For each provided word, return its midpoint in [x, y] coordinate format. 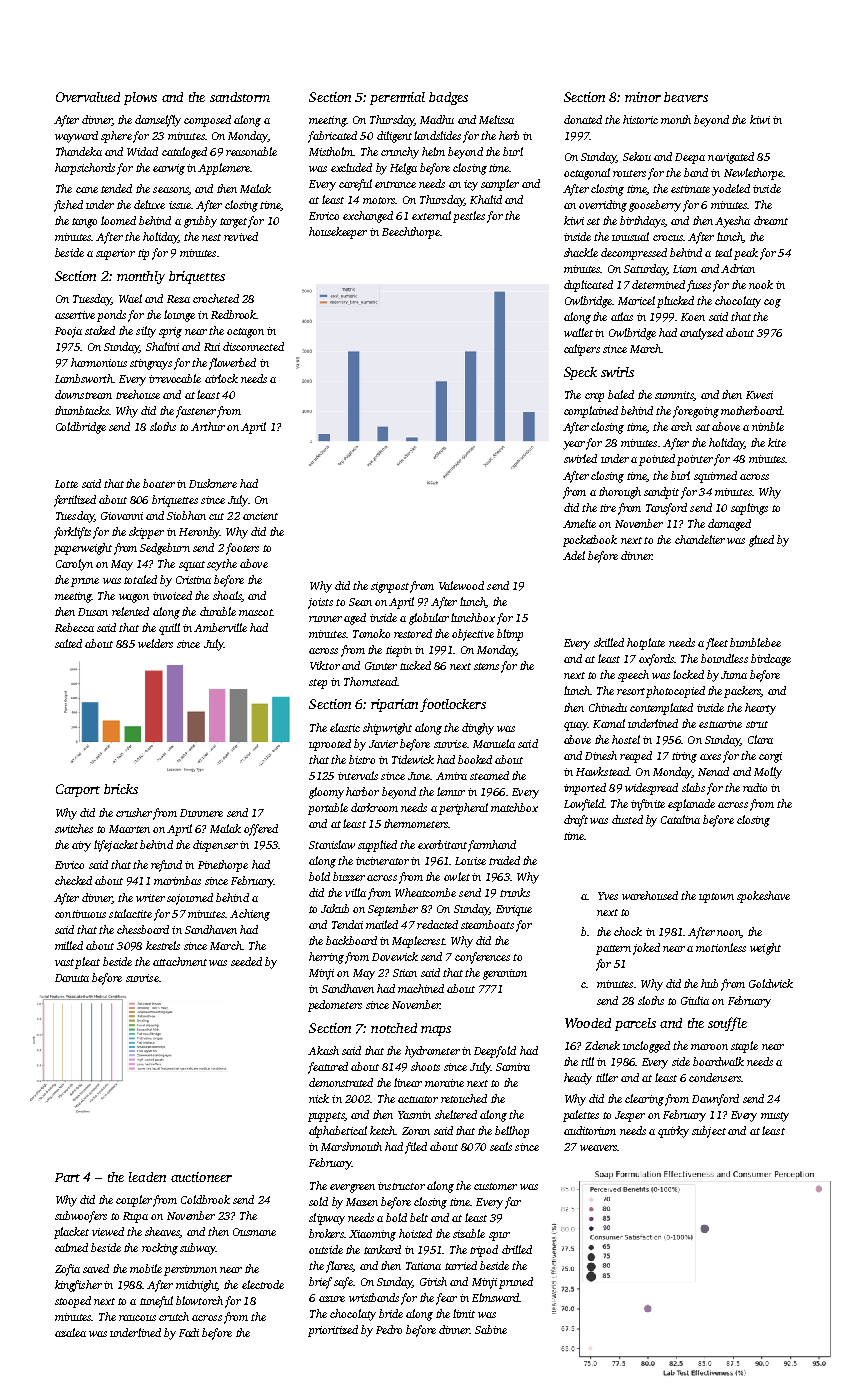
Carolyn [74, 565]
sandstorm [240, 97]
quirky [673, 1132]
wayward [76, 137]
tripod [484, 1251]
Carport [78, 790]
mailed [382, 924]
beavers [686, 97]
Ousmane [254, 1232]
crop [594, 397]
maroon [709, 1047]
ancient [260, 516]
